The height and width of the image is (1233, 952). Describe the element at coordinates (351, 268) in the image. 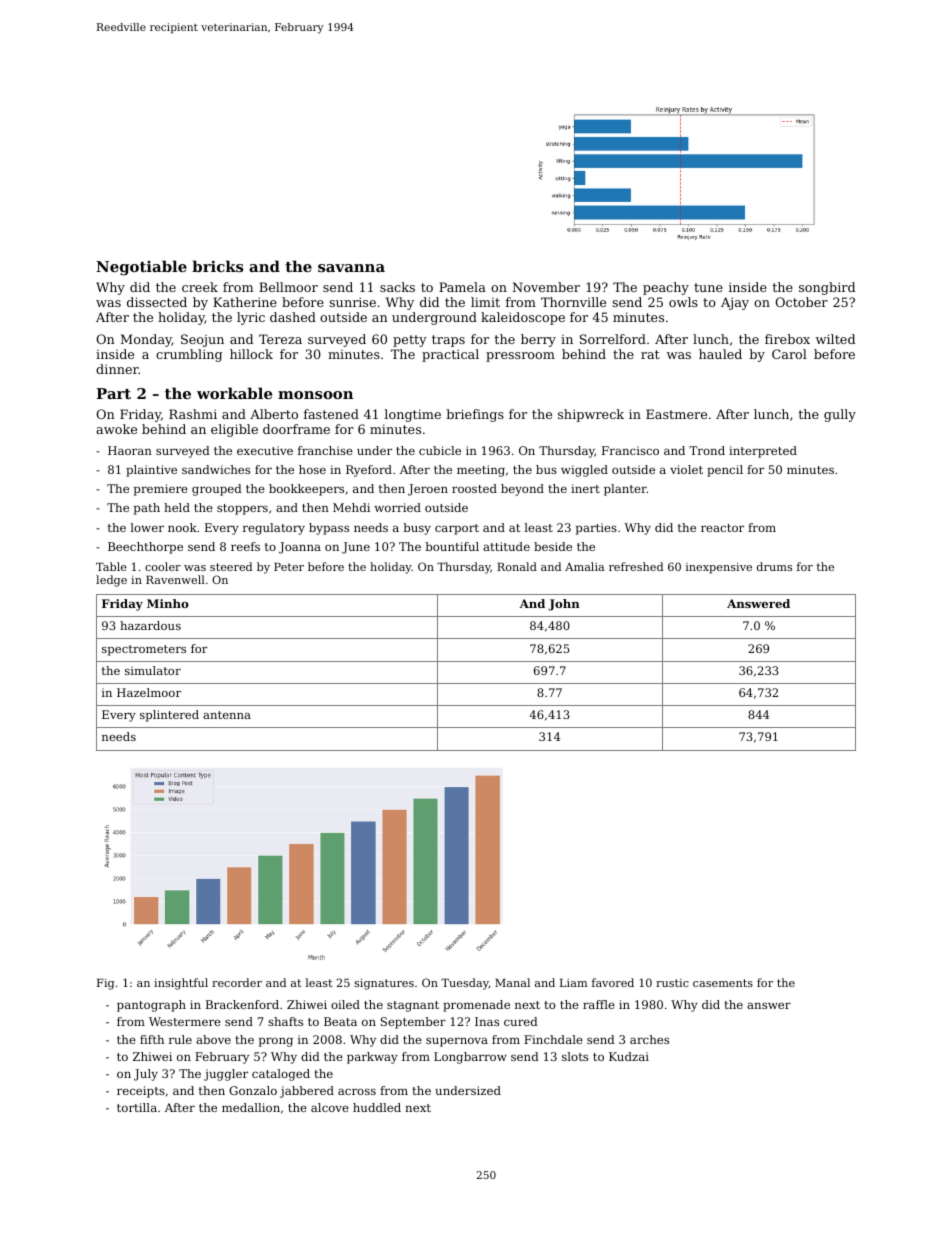

I see `savanna` at that location.
